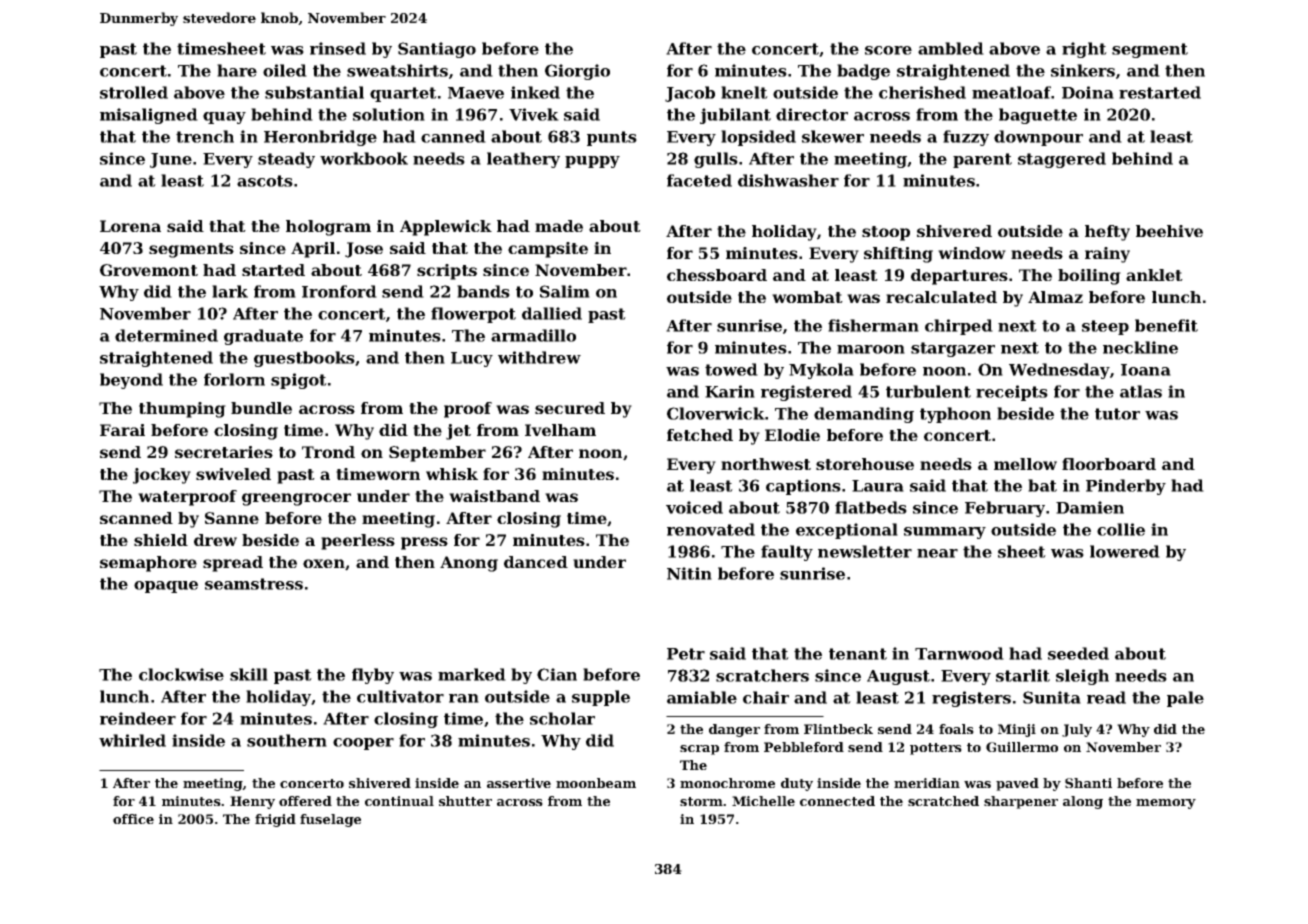 Image resolution: width=1308 pixels, height=924 pixels. What do you see at coordinates (837, 801) in the screenshot?
I see `connected` at bounding box center [837, 801].
